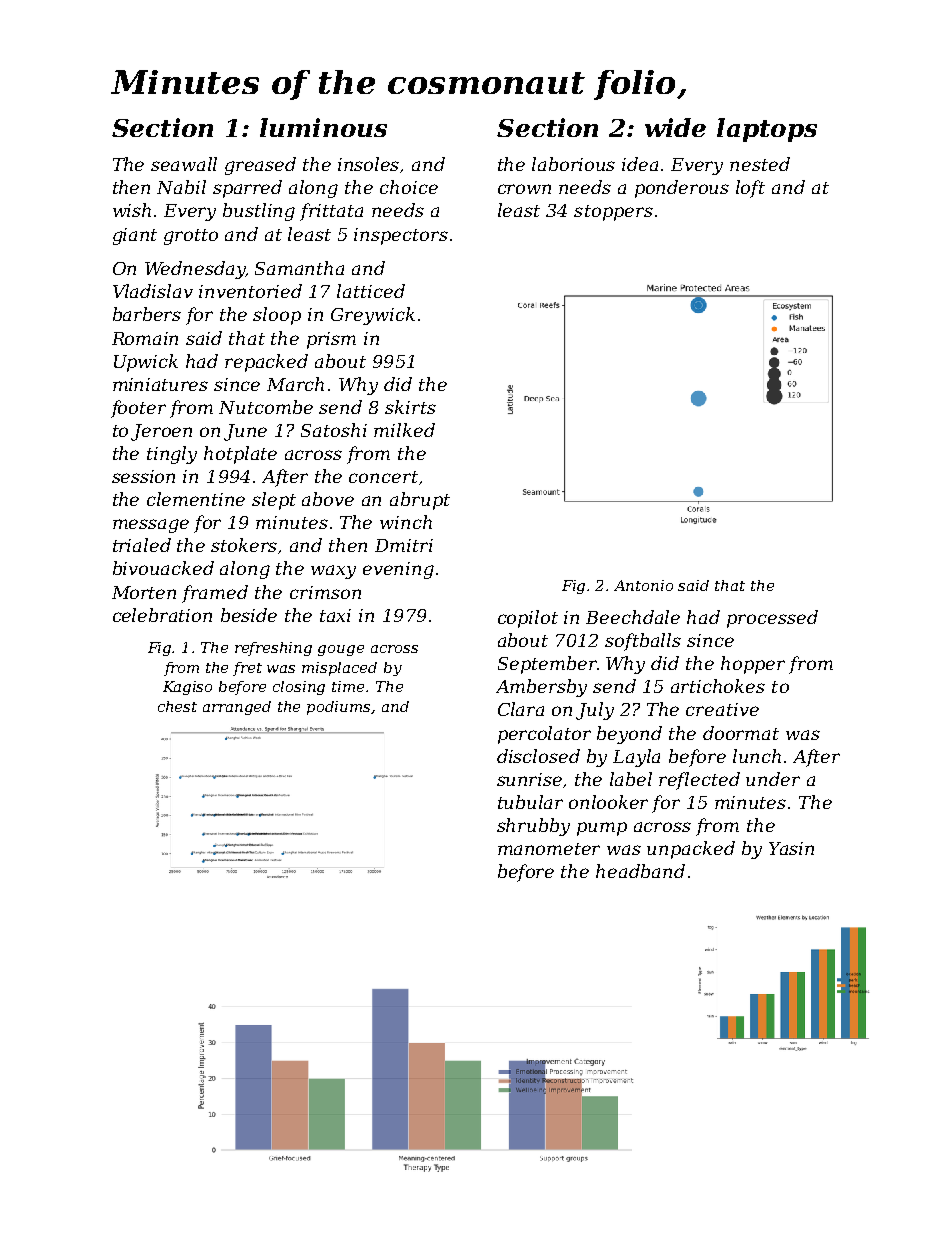 The image size is (952, 1233). I want to click on laborious, so click(573, 164).
